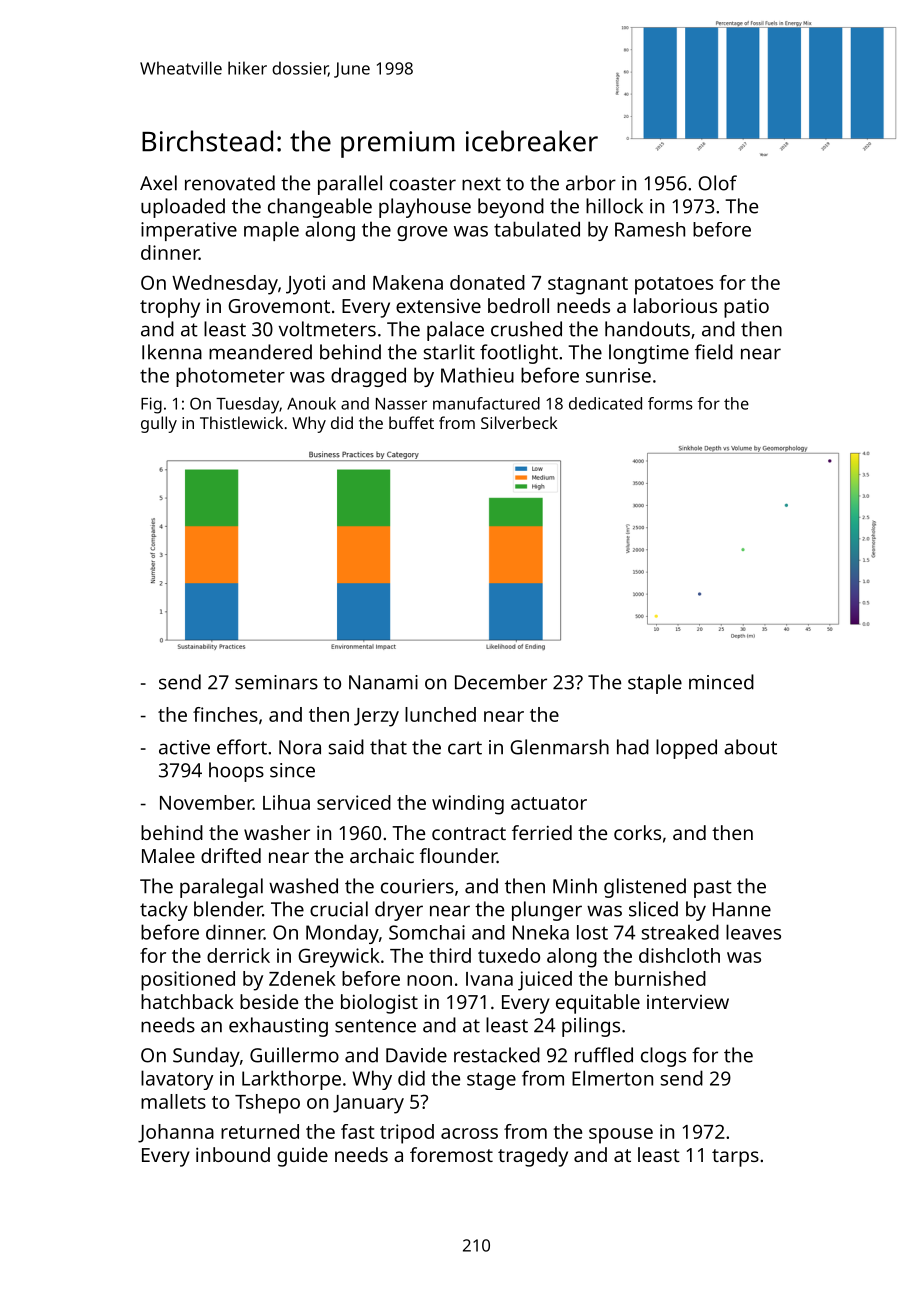 The image size is (924, 1314). What do you see at coordinates (451, 1154) in the screenshot?
I see `foremost` at bounding box center [451, 1154].
